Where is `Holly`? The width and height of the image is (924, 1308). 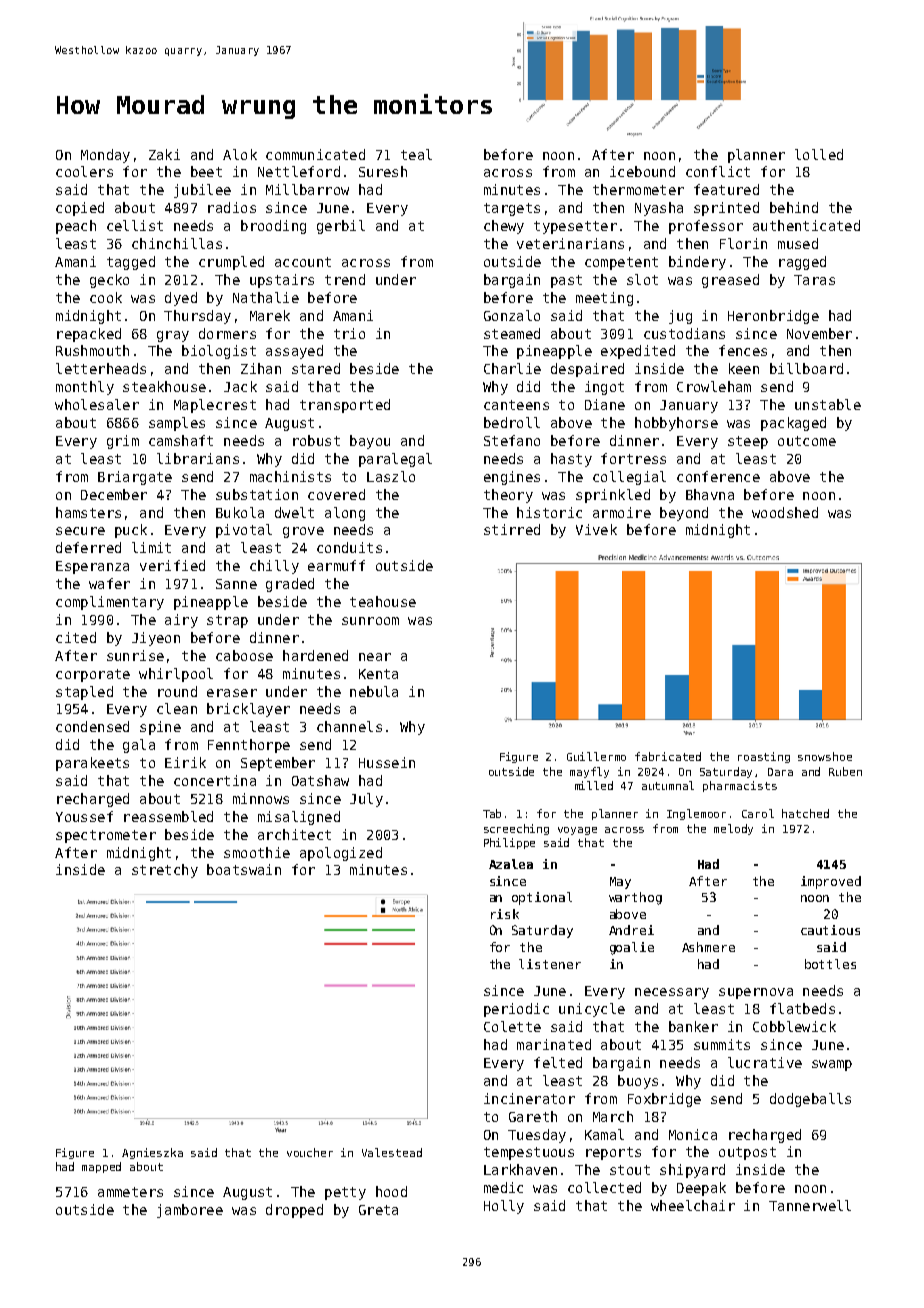 Holly is located at coordinates (504, 1207).
